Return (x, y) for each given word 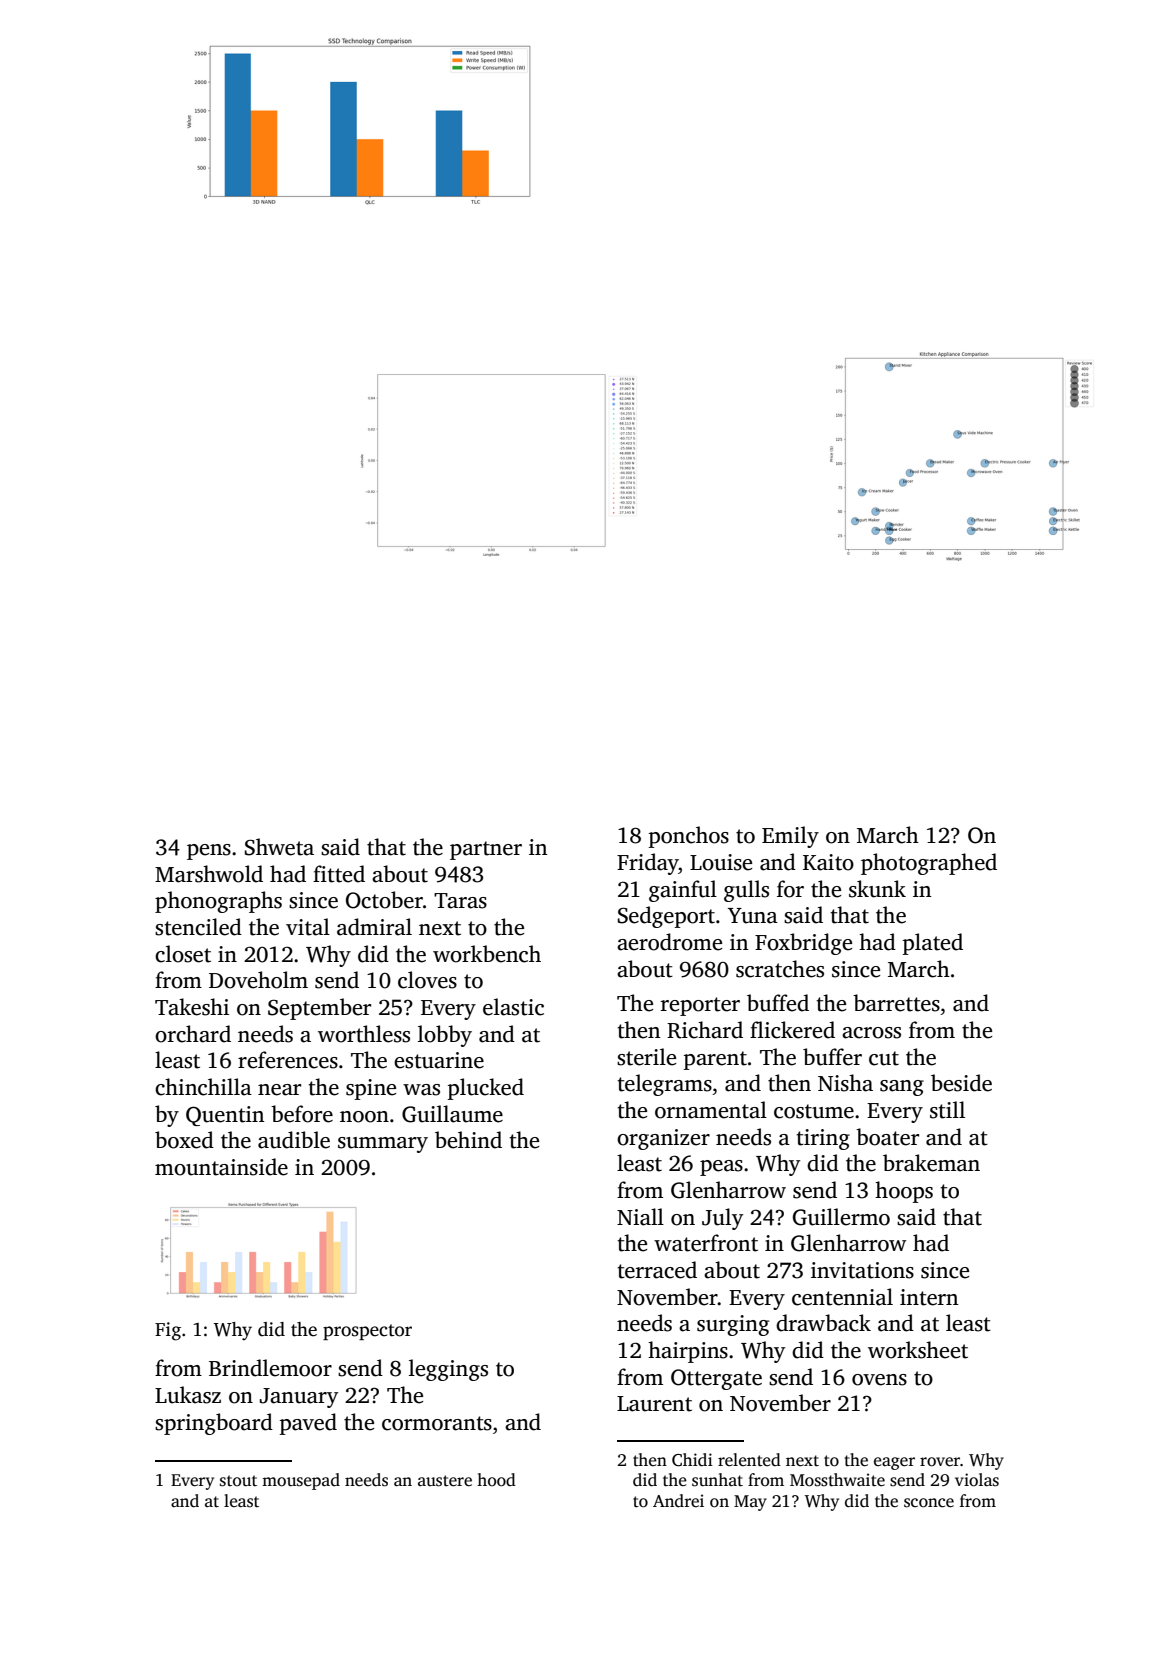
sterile (646, 1057)
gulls (746, 891)
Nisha (845, 1083)
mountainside (221, 1167)
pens (209, 852)
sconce (929, 1503)
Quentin (225, 1116)
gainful (683, 891)
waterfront (706, 1243)
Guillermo (841, 1217)
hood (496, 1480)
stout (238, 1481)
